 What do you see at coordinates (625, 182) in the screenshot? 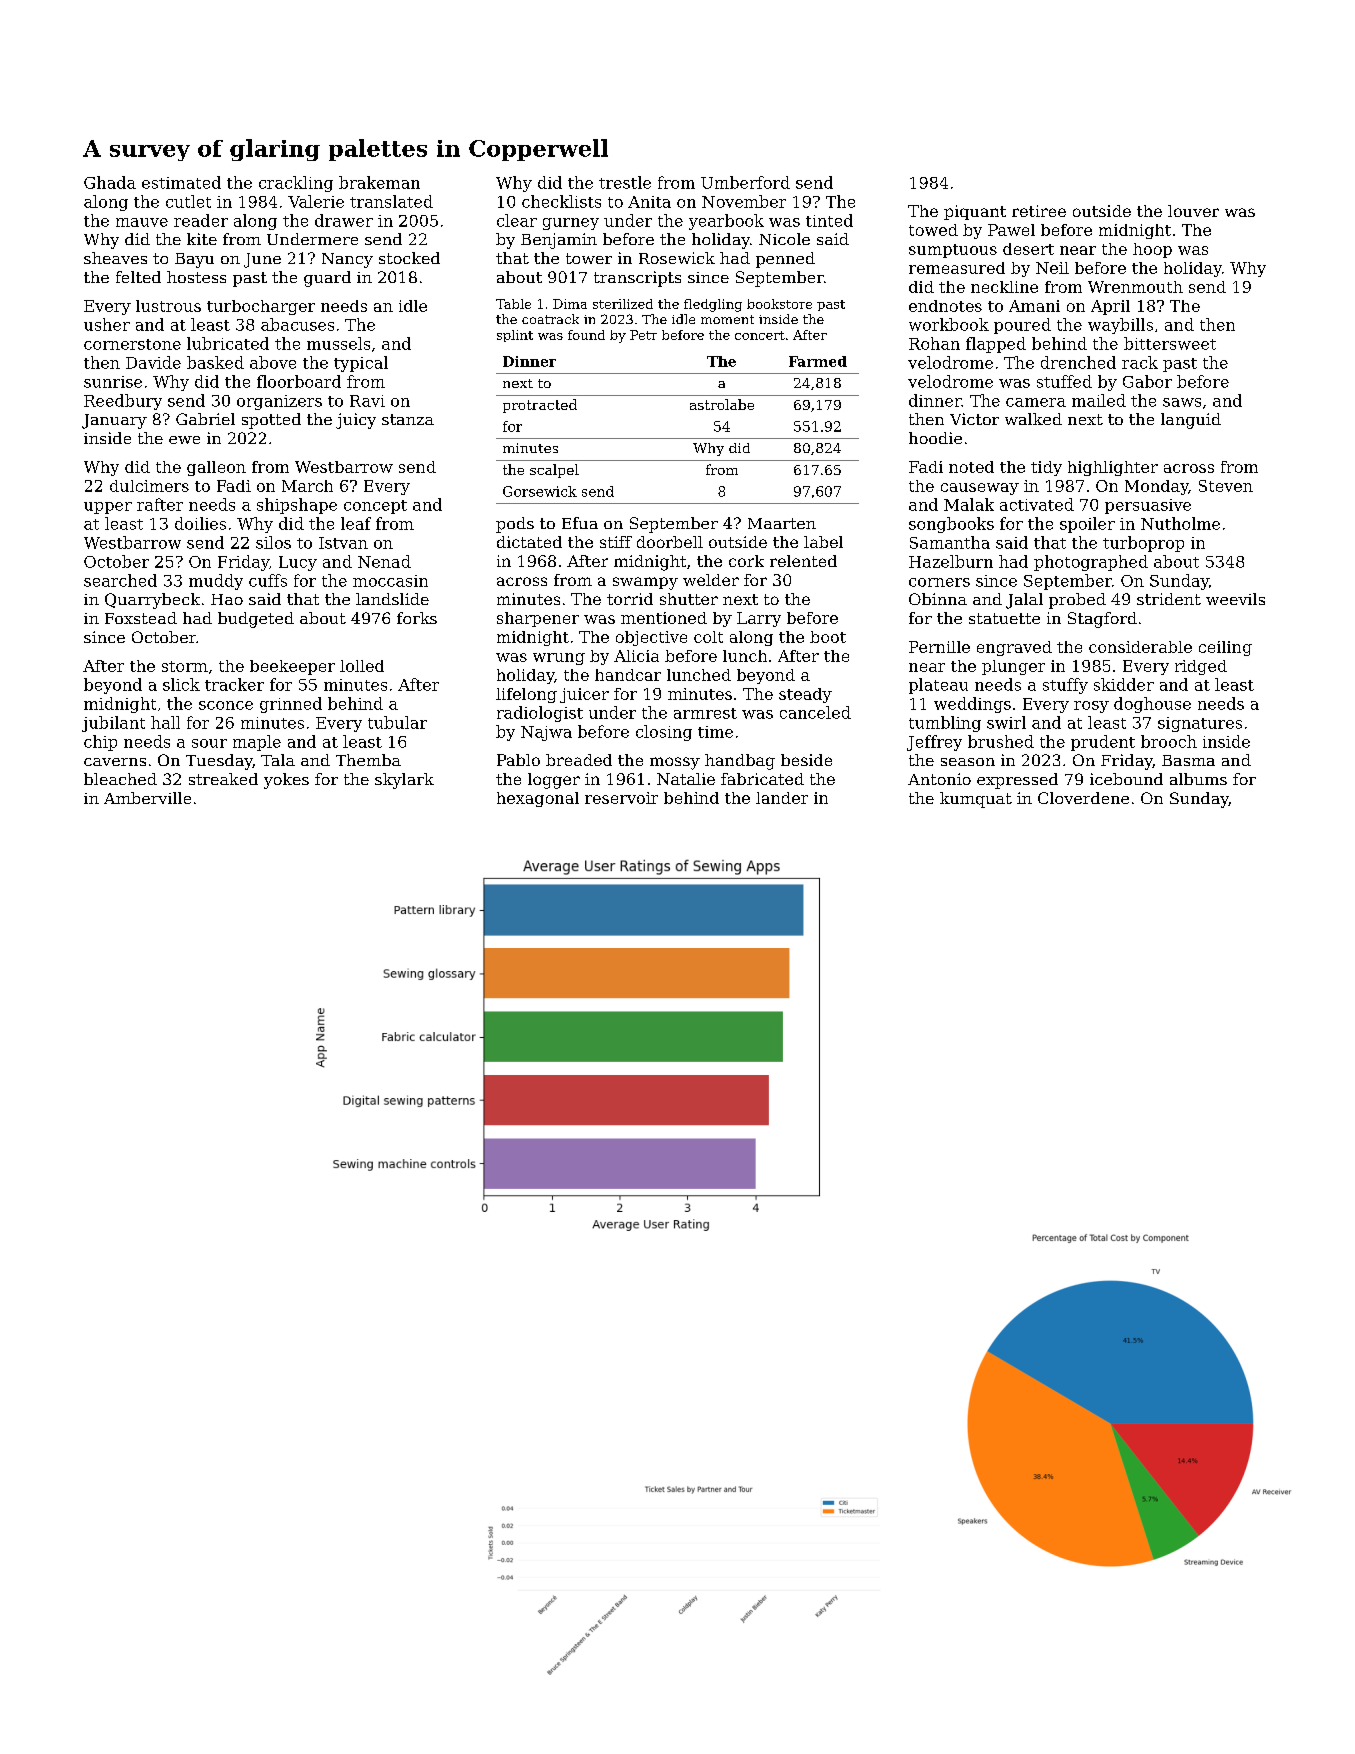
I see `trestle` at bounding box center [625, 182].
